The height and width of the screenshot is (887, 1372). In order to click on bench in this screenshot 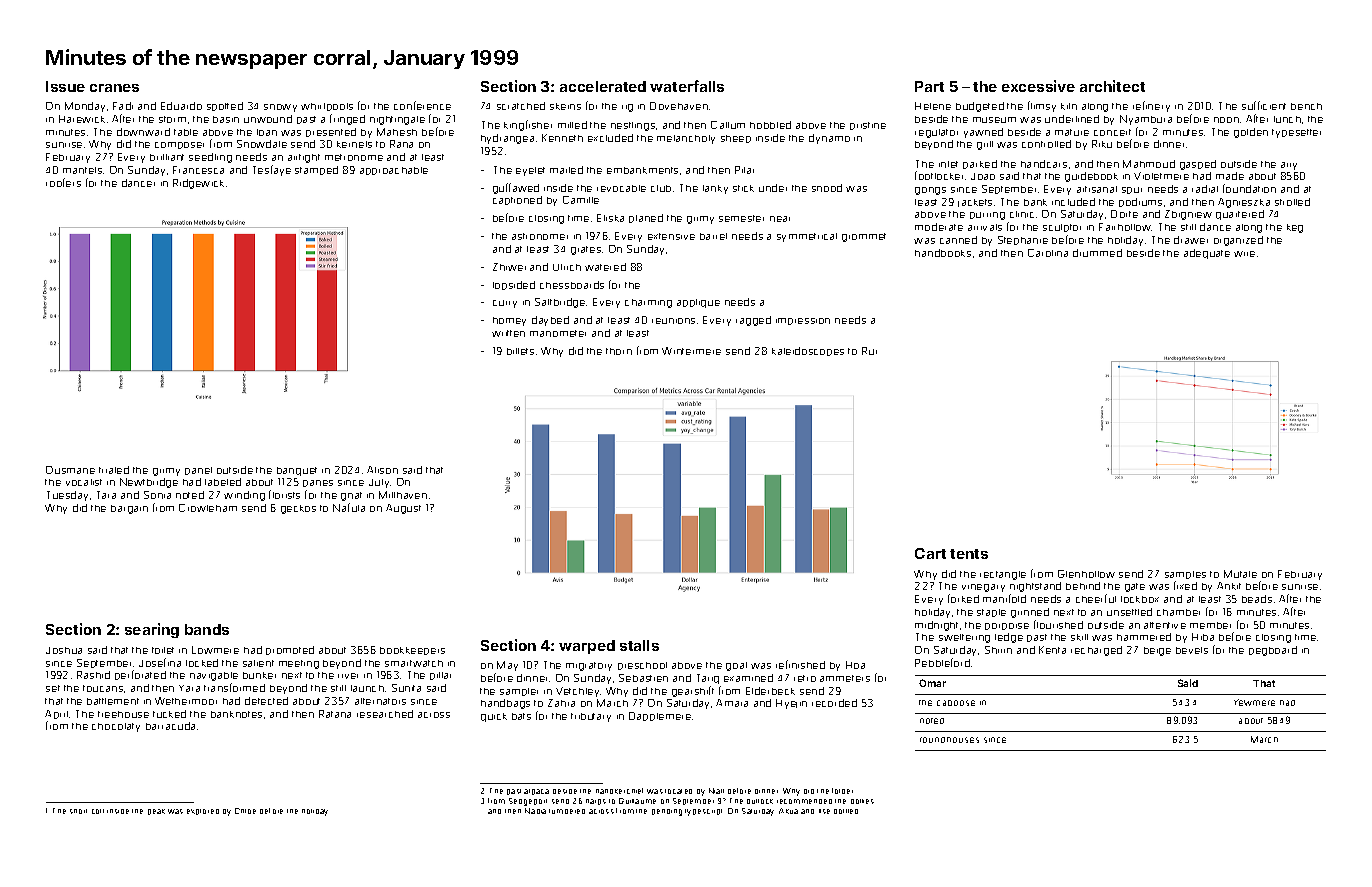, I will do `click(1306, 106)`.
